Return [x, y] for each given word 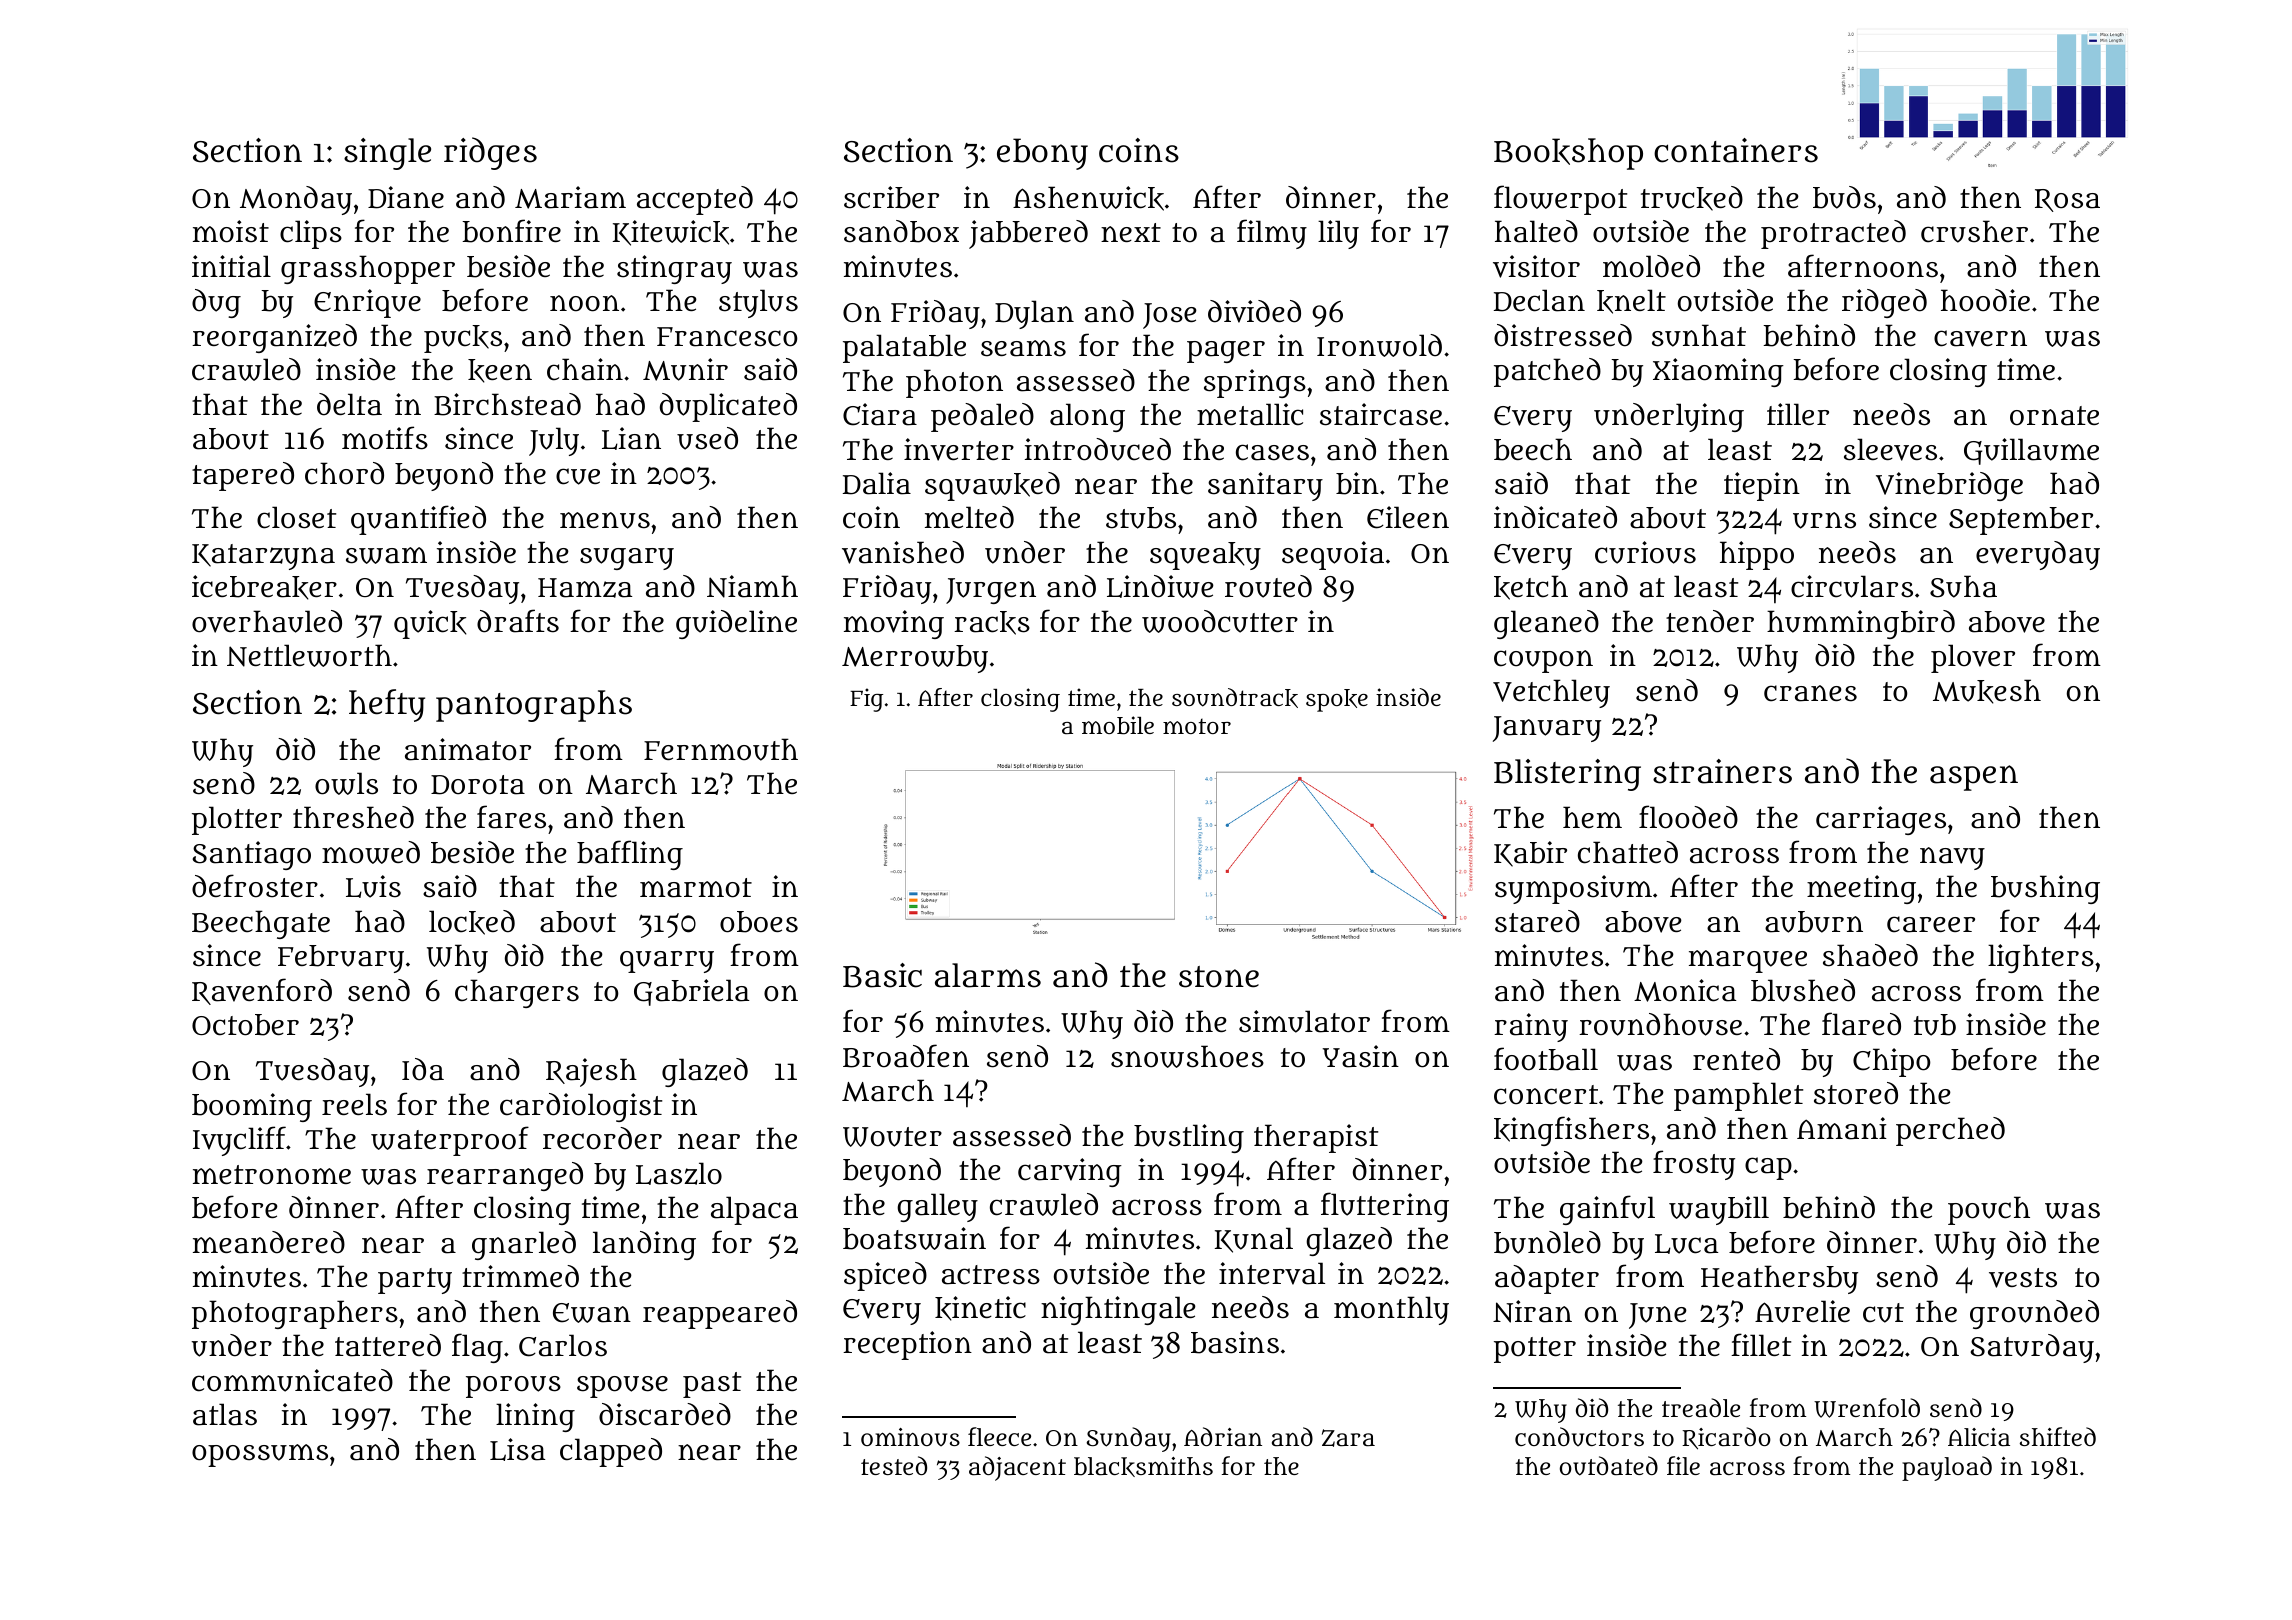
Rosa [2067, 200]
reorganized [274, 338]
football [1546, 1059]
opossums [260, 1455]
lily [1338, 234]
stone [1219, 977]
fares [511, 817]
